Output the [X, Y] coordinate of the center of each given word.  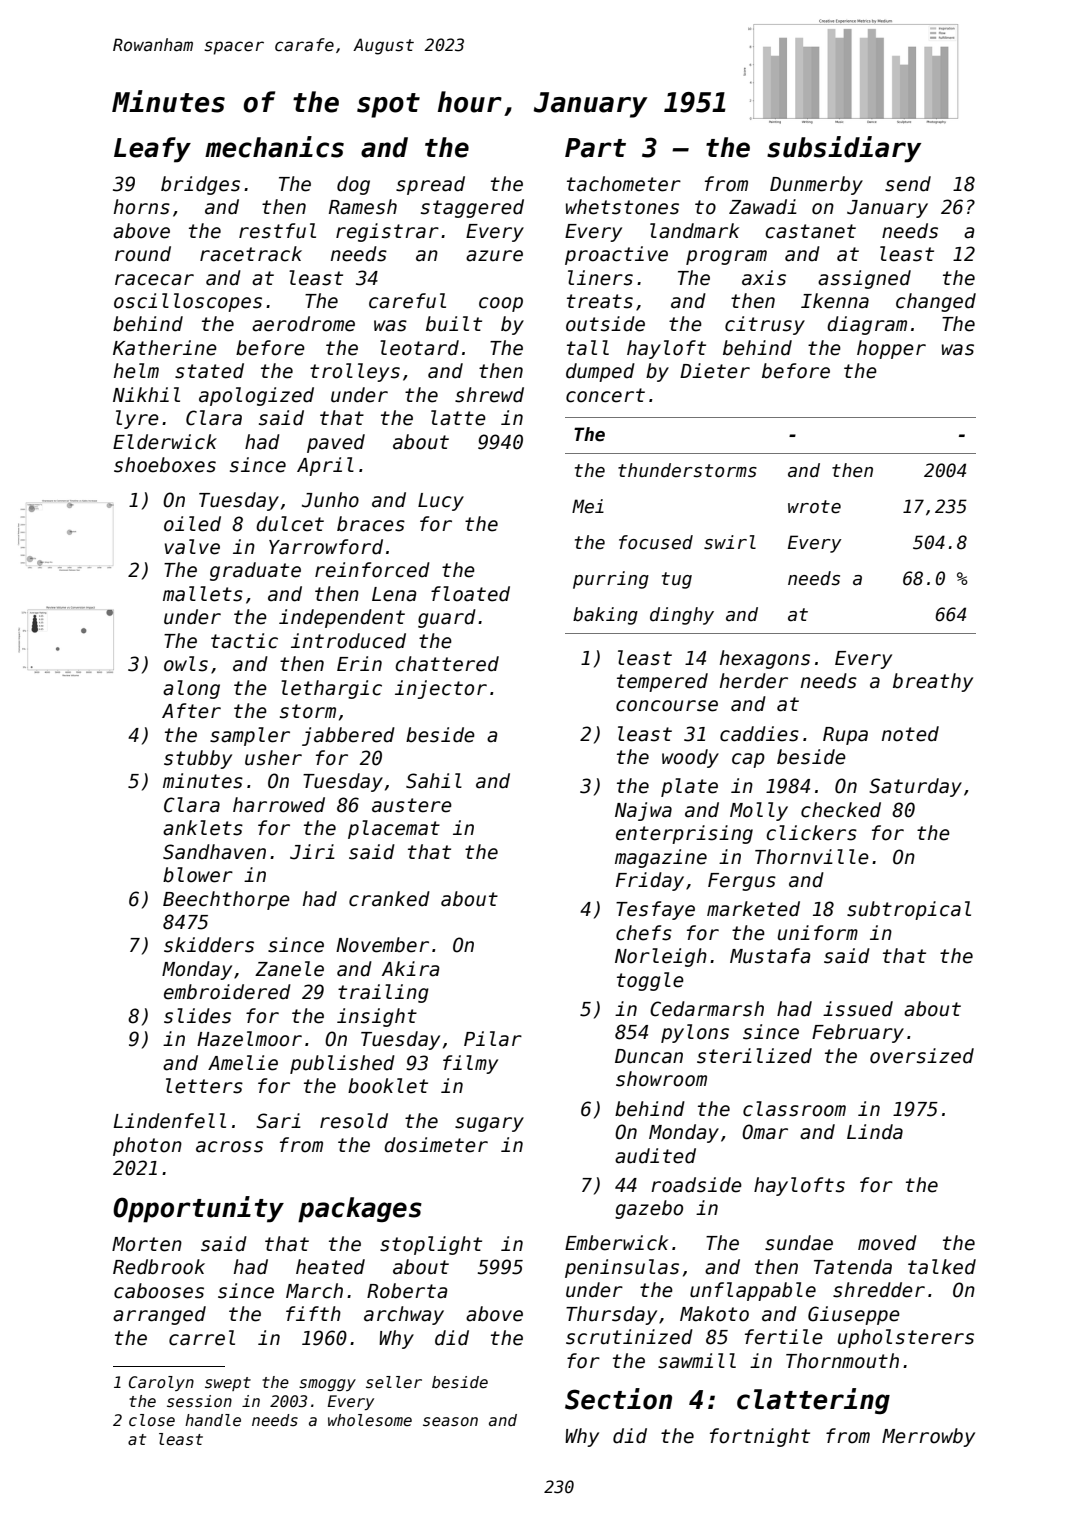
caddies [759, 734]
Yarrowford [326, 547]
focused [656, 542]
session [199, 1401]
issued [858, 1009]
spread [430, 185]
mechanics [274, 147]
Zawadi [763, 207]
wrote [814, 507]
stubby [198, 759]
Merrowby [928, 1437]
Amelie [243, 1063]
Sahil [434, 781]
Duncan [649, 1056]
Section [618, 1399]
